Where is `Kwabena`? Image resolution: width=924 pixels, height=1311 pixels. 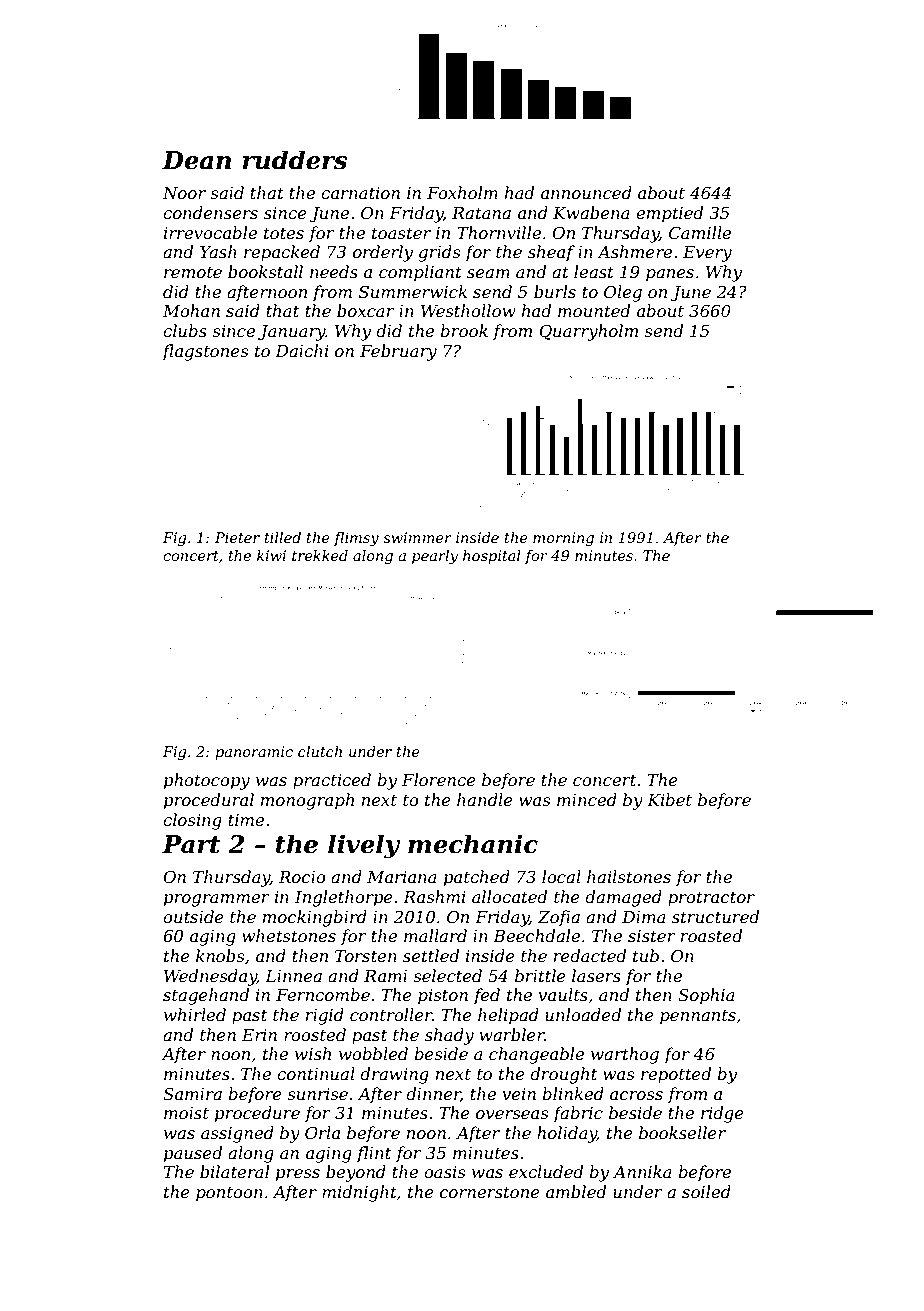
Kwabena is located at coordinates (591, 212).
